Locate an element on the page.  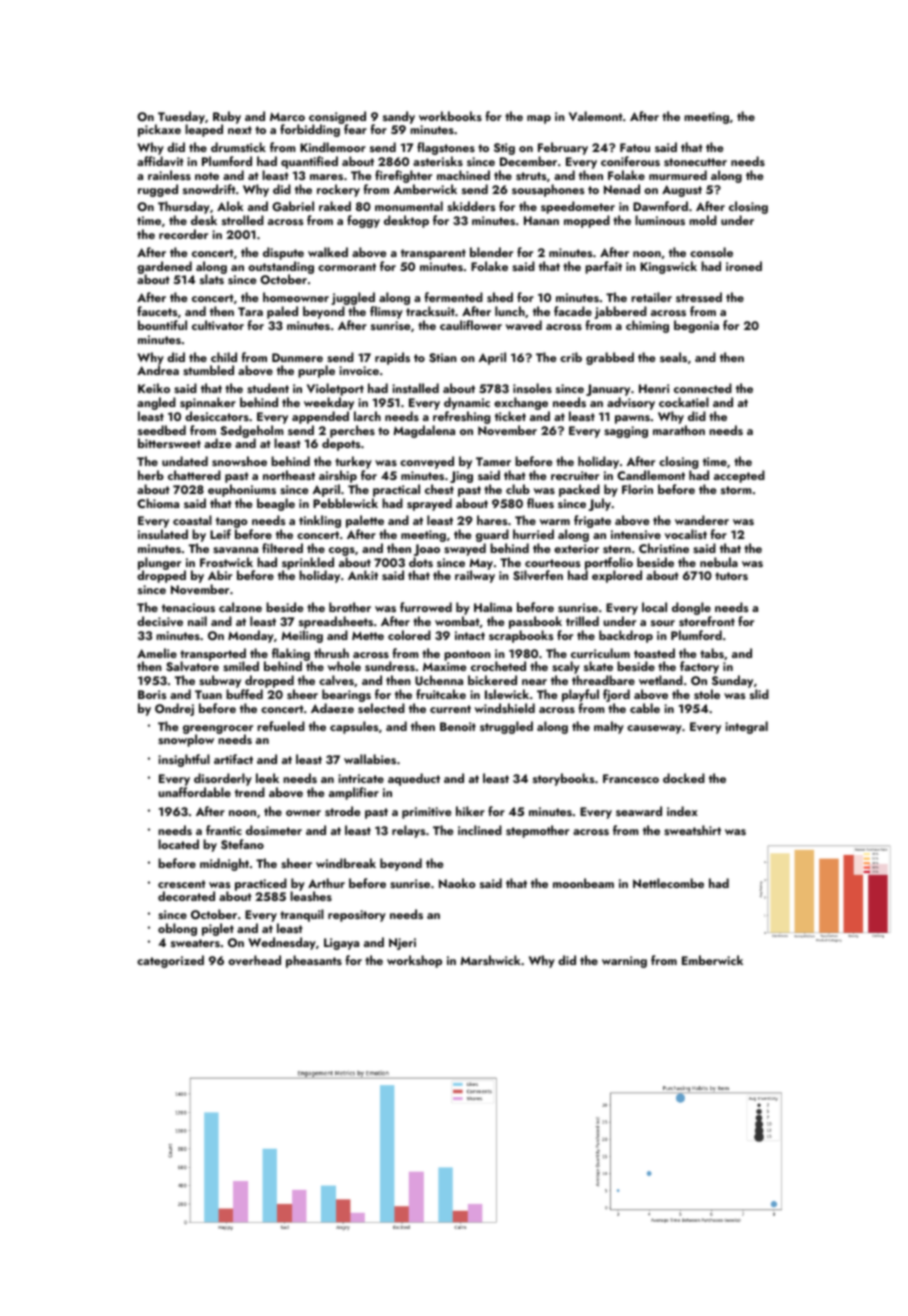
factory is located at coordinates (699, 667).
